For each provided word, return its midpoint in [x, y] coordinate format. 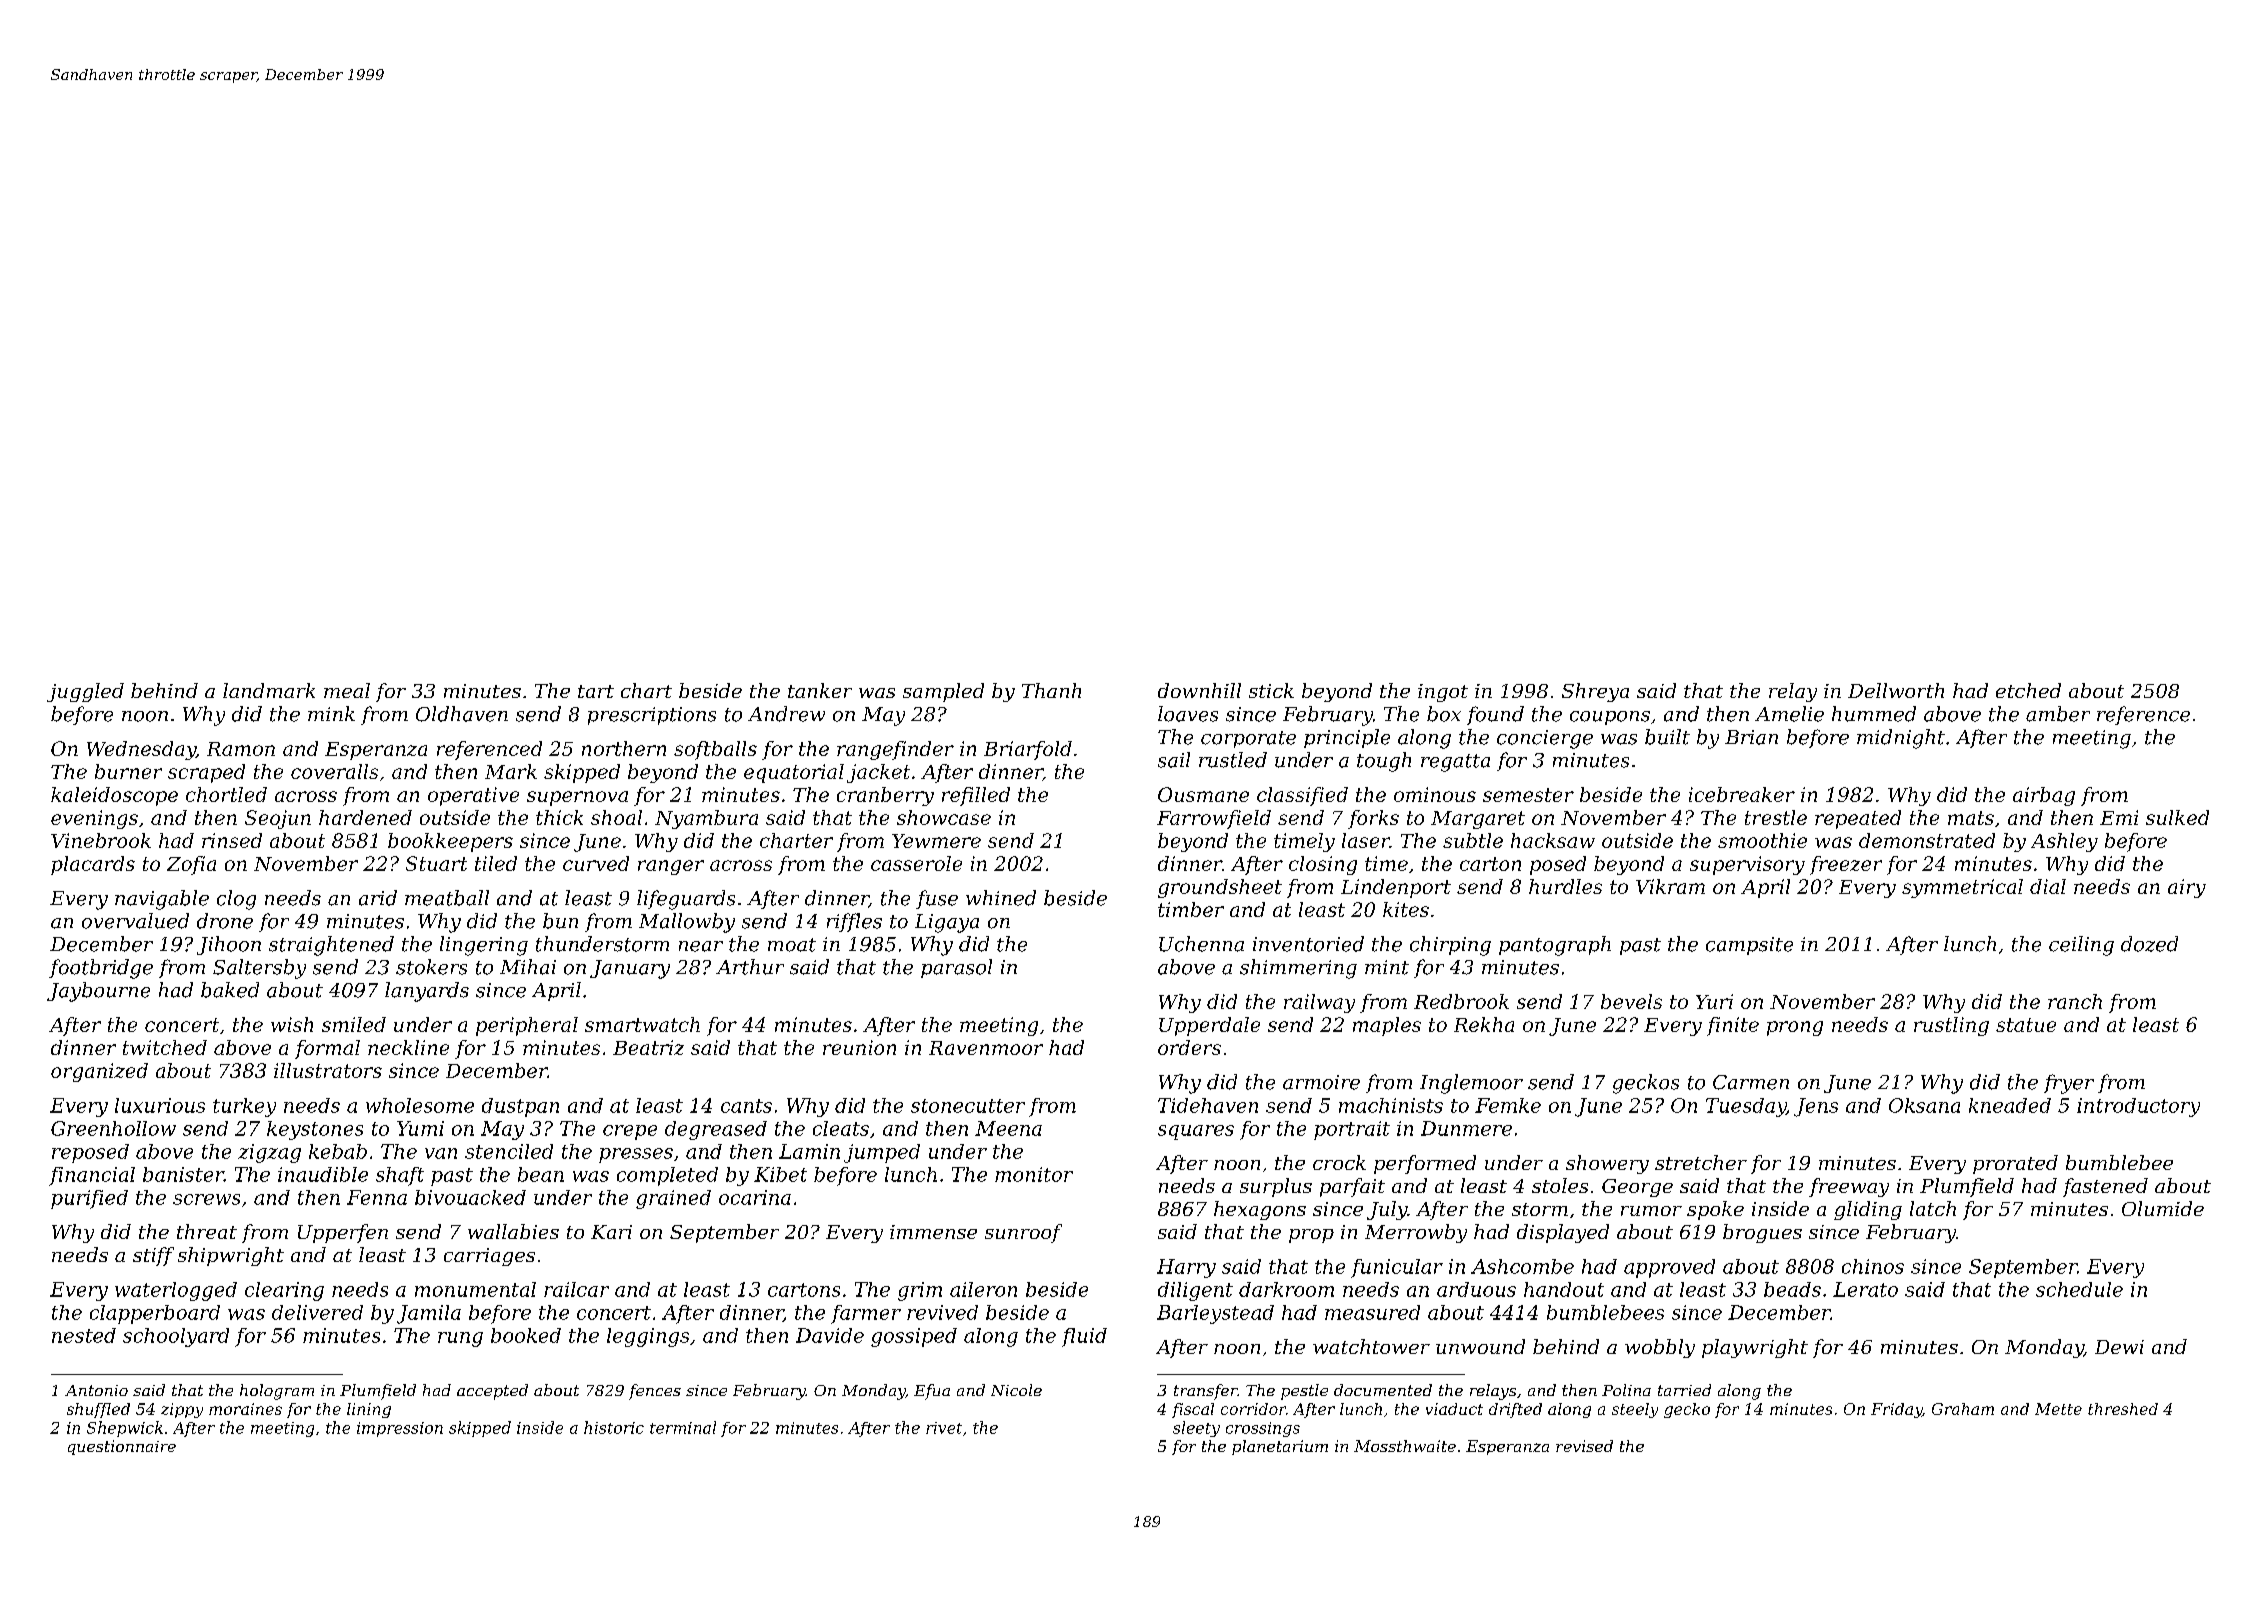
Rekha [1484, 1024]
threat [207, 1231]
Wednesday [141, 750]
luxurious [160, 1105]
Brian [1751, 737]
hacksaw [1553, 840]
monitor [1034, 1174]
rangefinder [895, 750]
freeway [1849, 1187]
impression [400, 1429]
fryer [2069, 1084]
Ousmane [1203, 794]
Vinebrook [101, 840]
